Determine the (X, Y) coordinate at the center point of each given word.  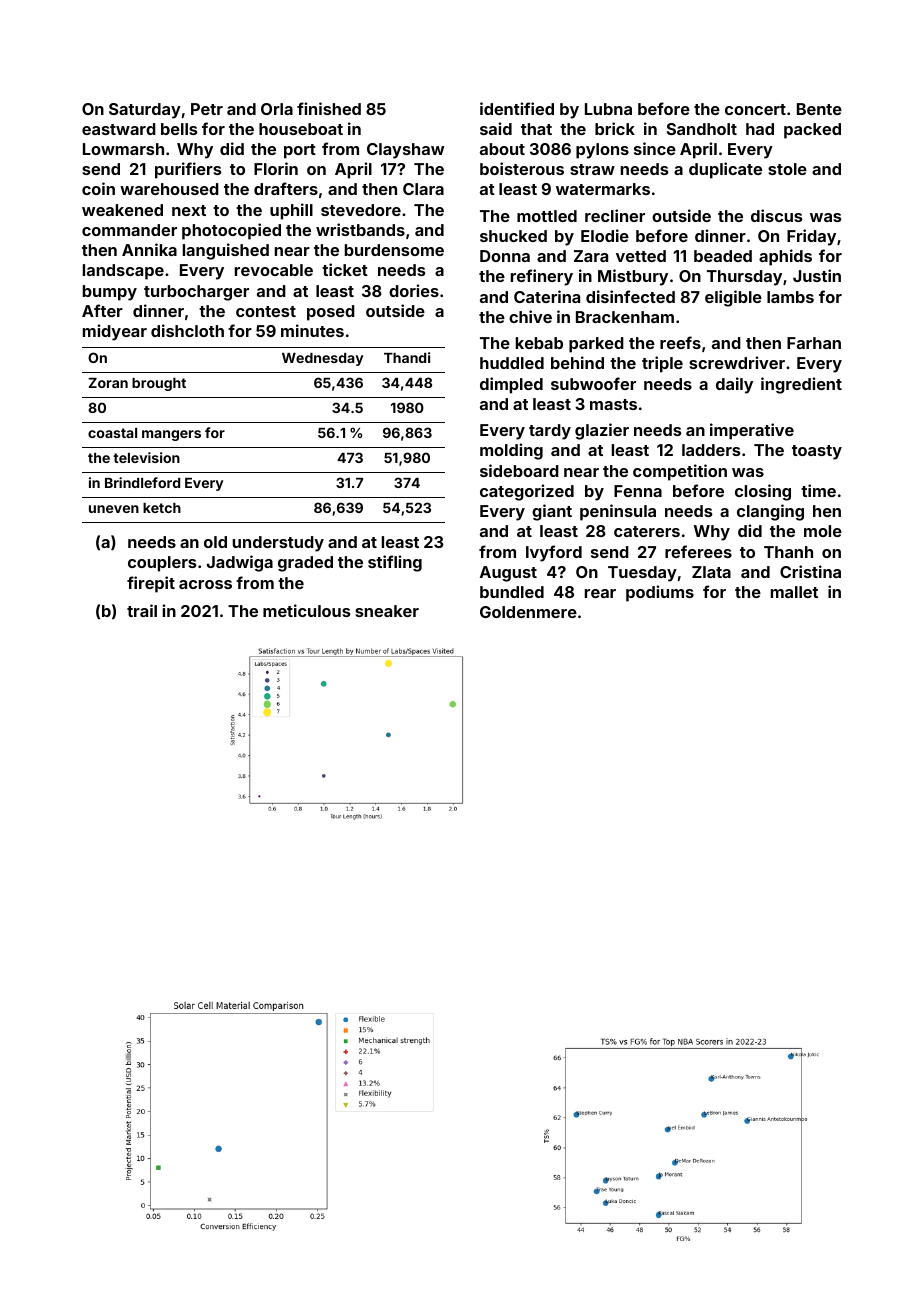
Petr (207, 109)
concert (755, 109)
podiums (660, 593)
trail (142, 610)
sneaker (387, 611)
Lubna (608, 109)
